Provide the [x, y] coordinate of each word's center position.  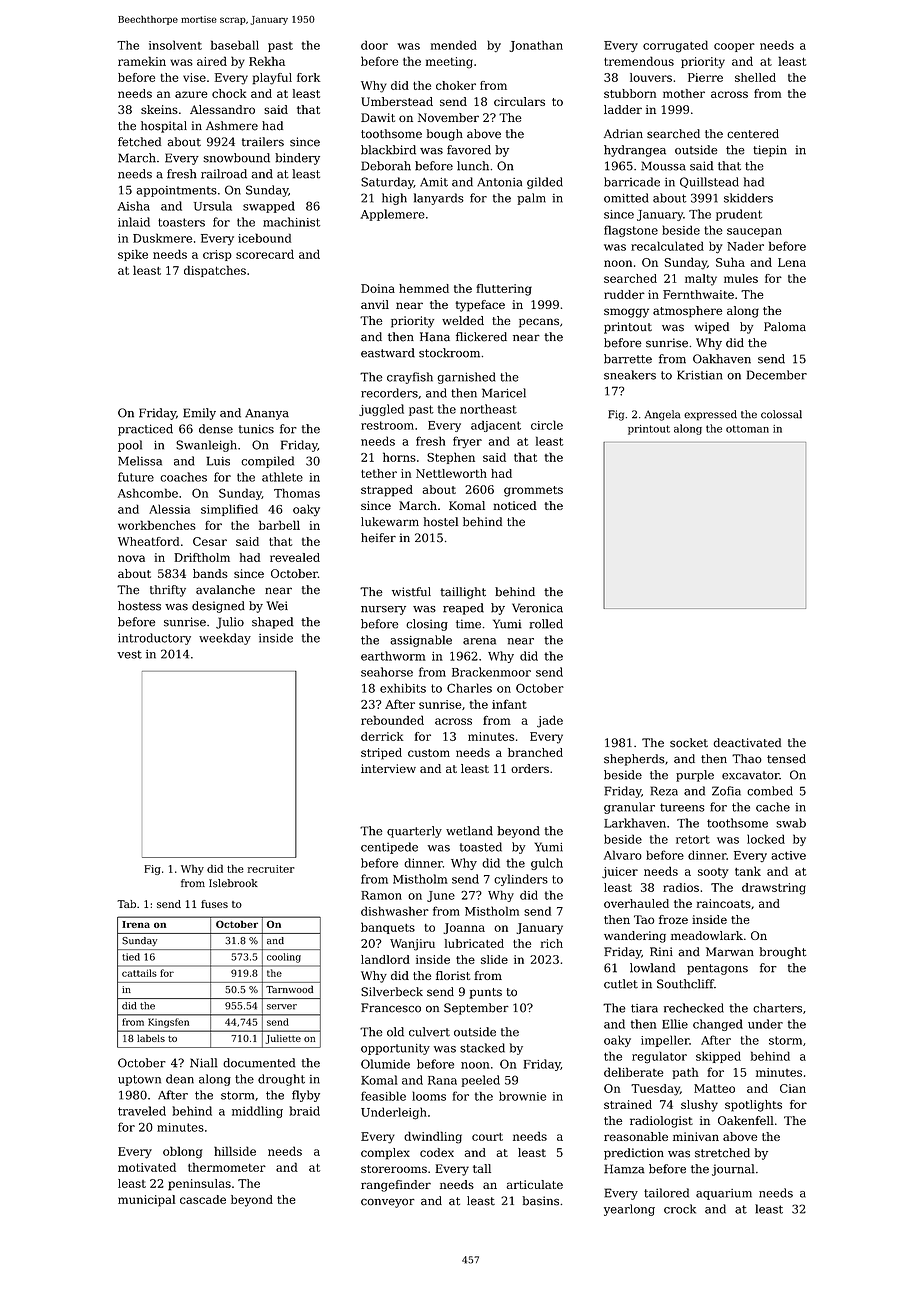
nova [131, 558]
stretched [722, 1153]
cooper [734, 47]
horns [399, 457]
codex [437, 1152]
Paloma [785, 327]
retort [693, 839]
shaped [273, 623]
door [374, 45]
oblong [183, 1152]
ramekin [142, 61]
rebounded [392, 720]
